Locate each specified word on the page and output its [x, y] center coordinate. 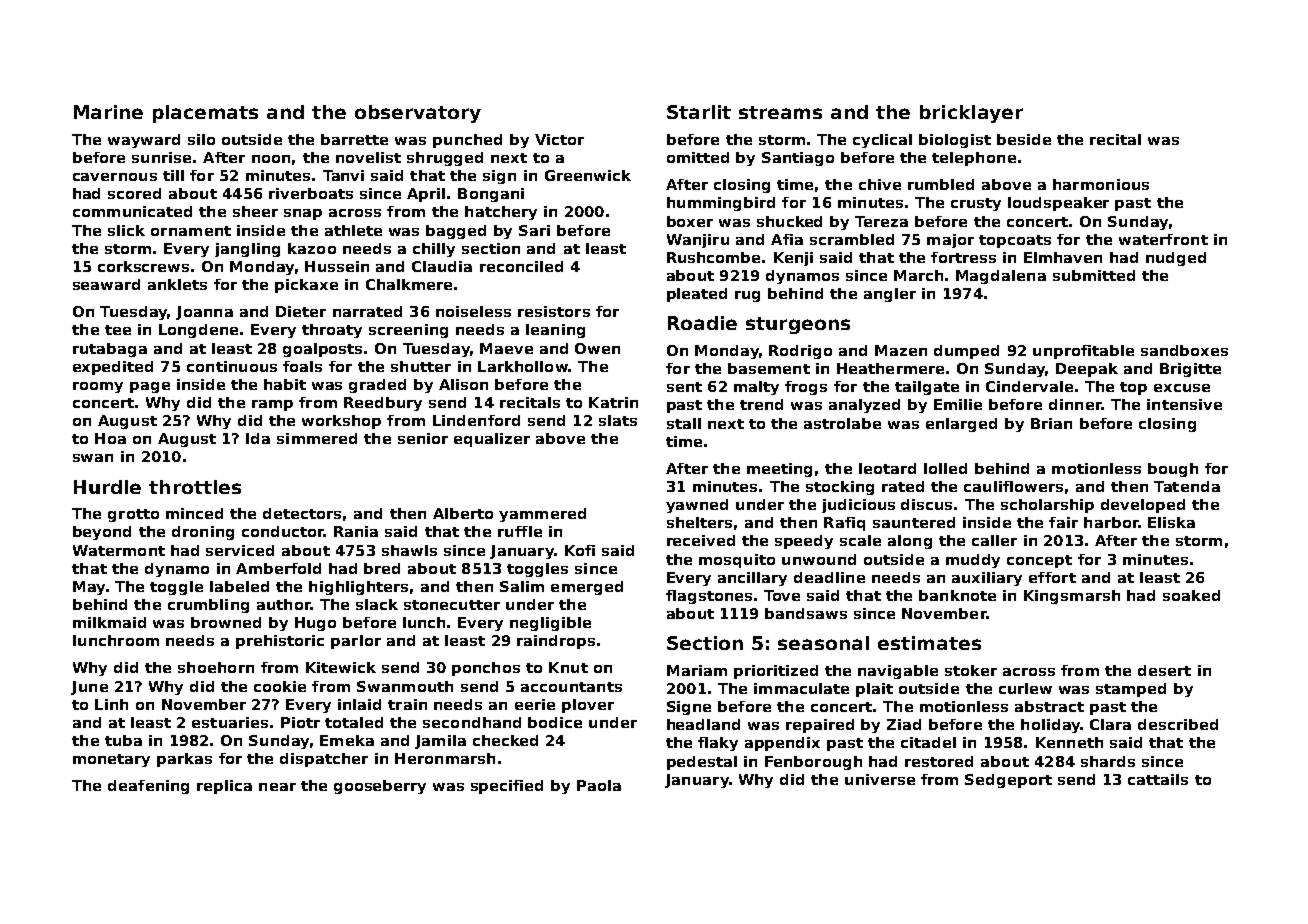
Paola [599, 785]
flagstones [709, 597]
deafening [148, 787]
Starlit [699, 112]
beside [1024, 139]
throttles [195, 487]
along [910, 542]
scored [134, 193]
